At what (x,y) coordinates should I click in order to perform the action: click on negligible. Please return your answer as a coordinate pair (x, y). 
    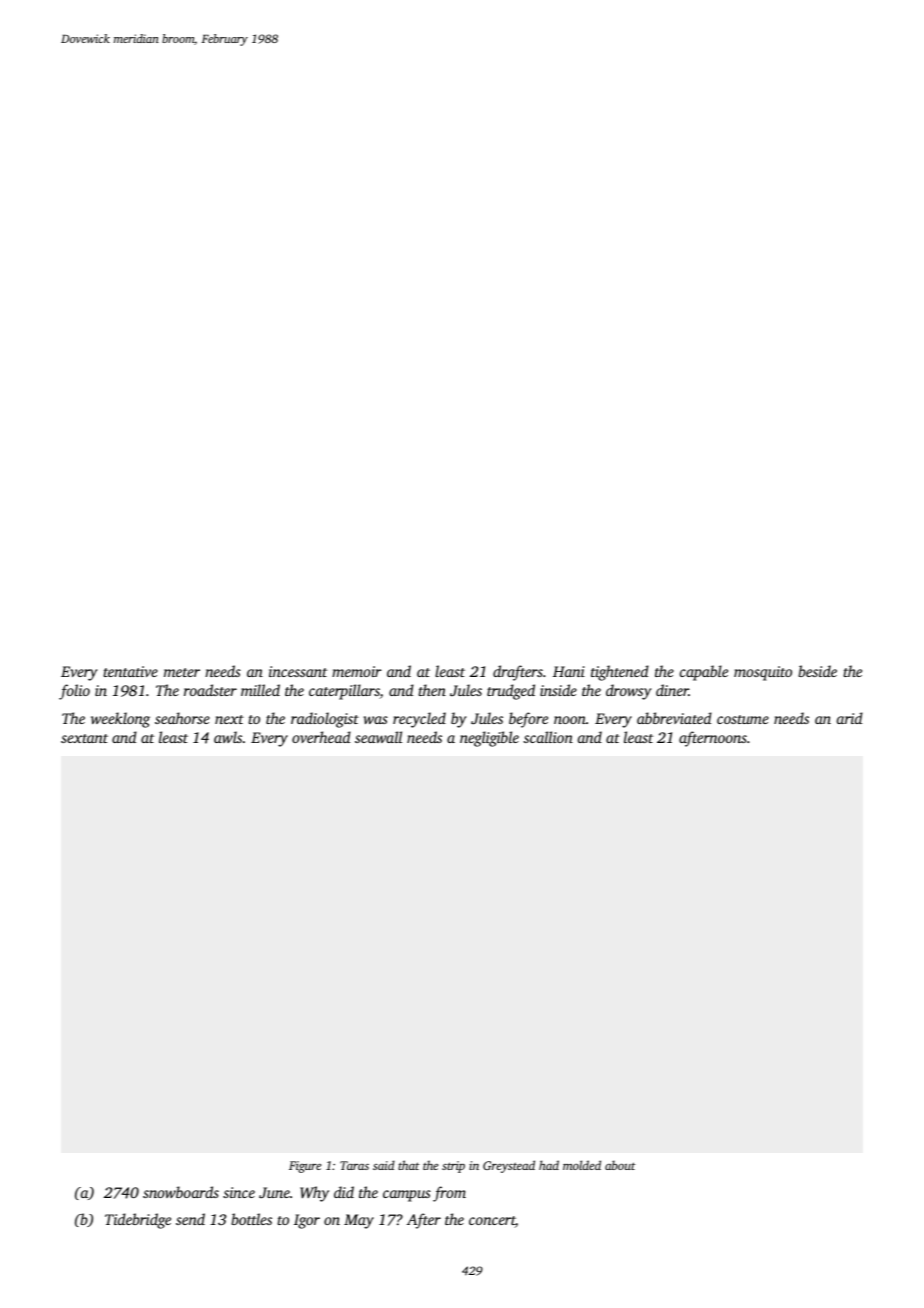
    Looking at the image, I should click on (489, 739).
